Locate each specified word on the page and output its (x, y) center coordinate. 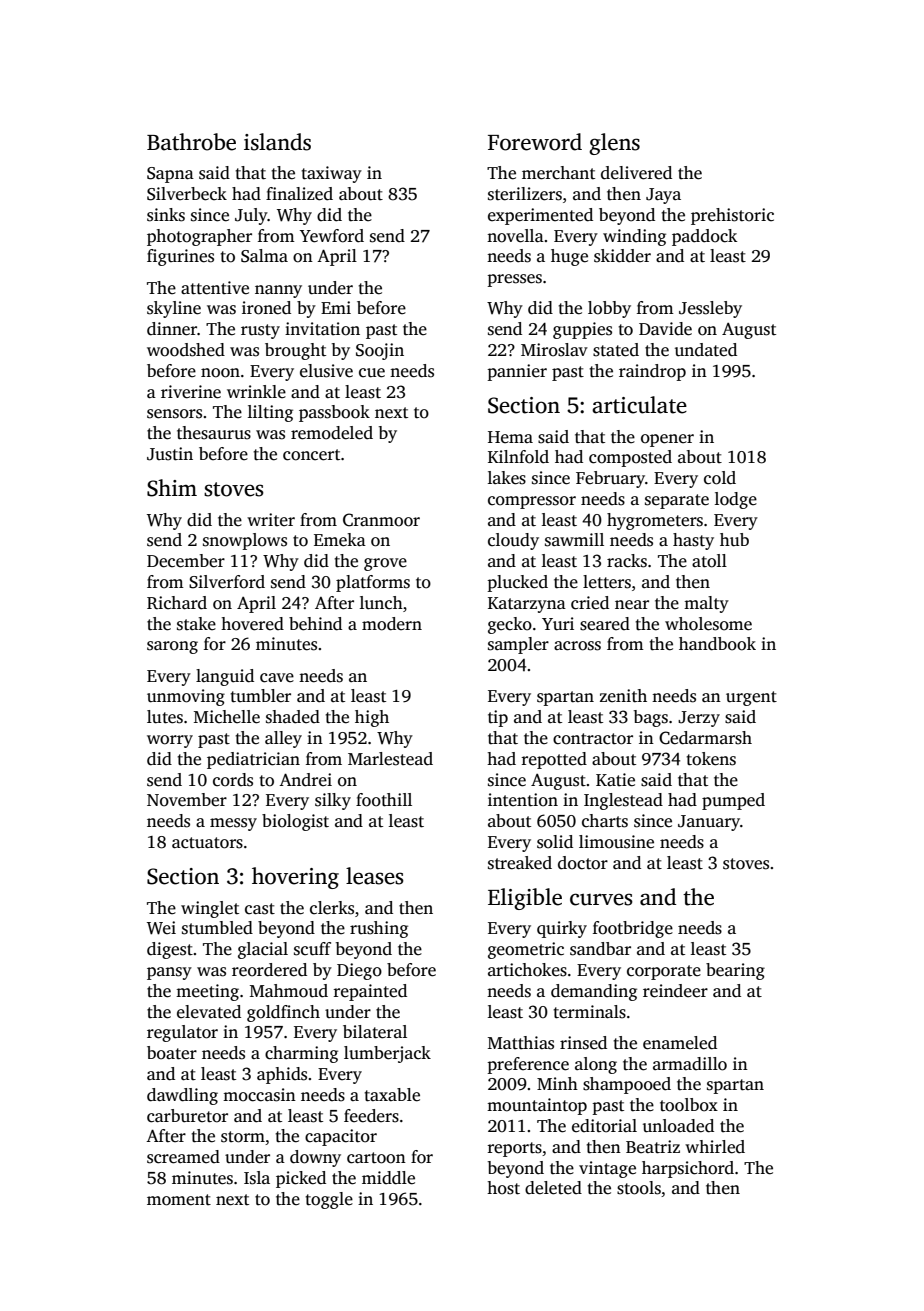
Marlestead (390, 759)
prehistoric (732, 216)
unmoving (186, 697)
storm (243, 1137)
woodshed (186, 350)
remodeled (332, 433)
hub (734, 540)
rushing (379, 929)
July (251, 216)
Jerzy (699, 719)
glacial (263, 950)
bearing (735, 971)
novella (515, 236)
